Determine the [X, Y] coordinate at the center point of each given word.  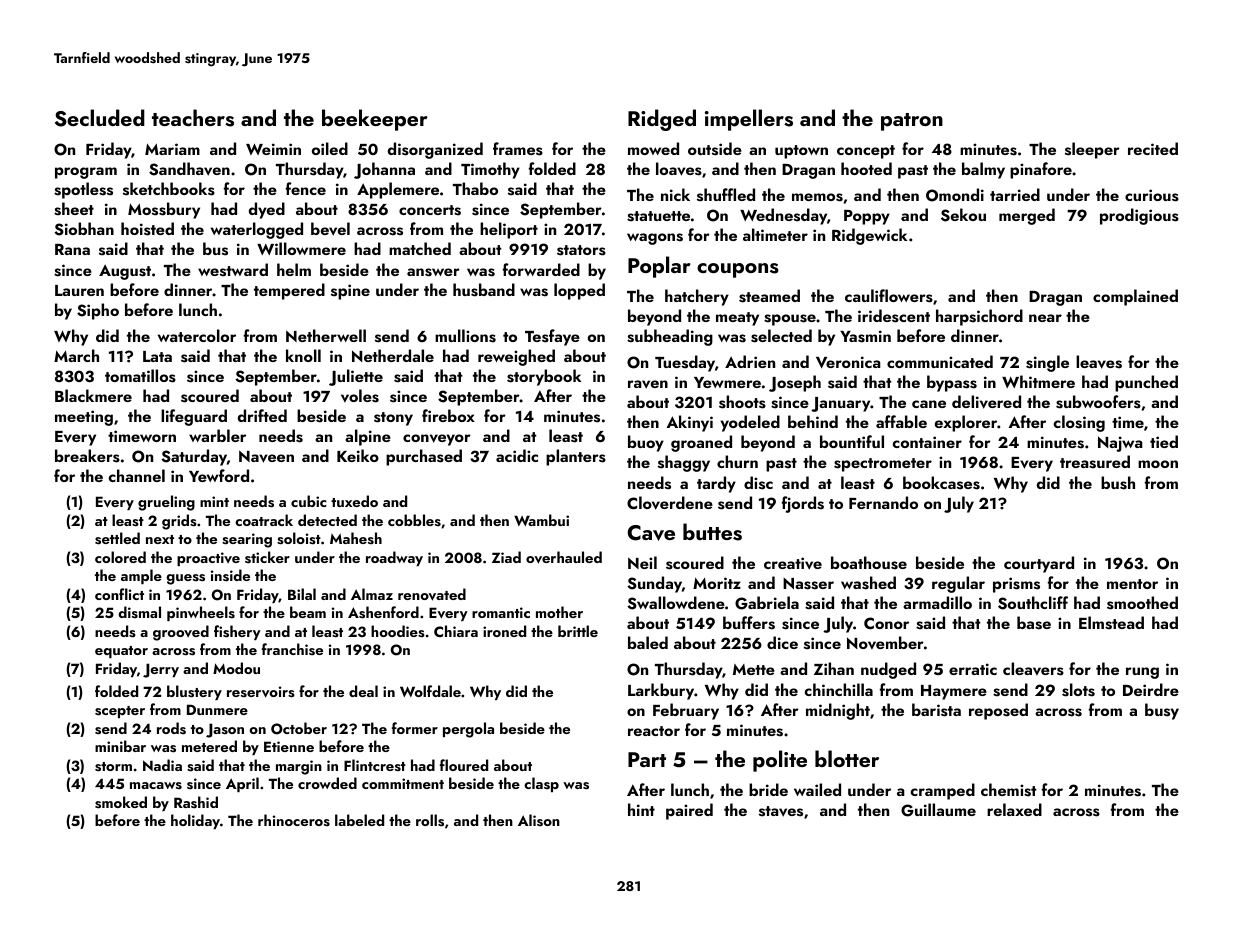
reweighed [516, 357]
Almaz [372, 594]
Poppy [867, 217]
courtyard [1039, 564]
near [1045, 318]
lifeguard [194, 417]
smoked [121, 802]
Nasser [808, 584]
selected [781, 336]
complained [1135, 297]
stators [581, 250]
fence [306, 188]
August [125, 272]
